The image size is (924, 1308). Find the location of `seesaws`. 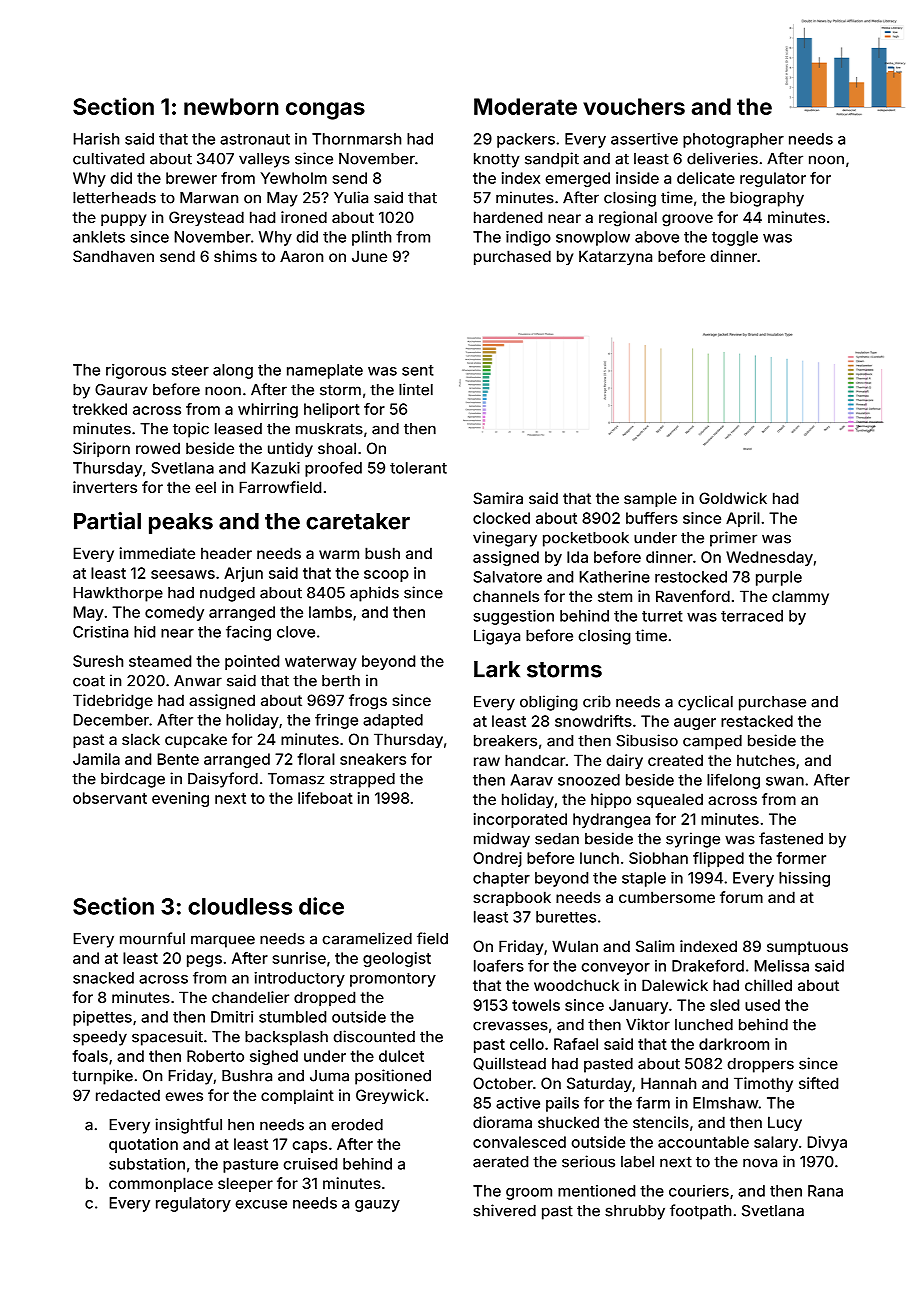

seesaws is located at coordinates (183, 574).
